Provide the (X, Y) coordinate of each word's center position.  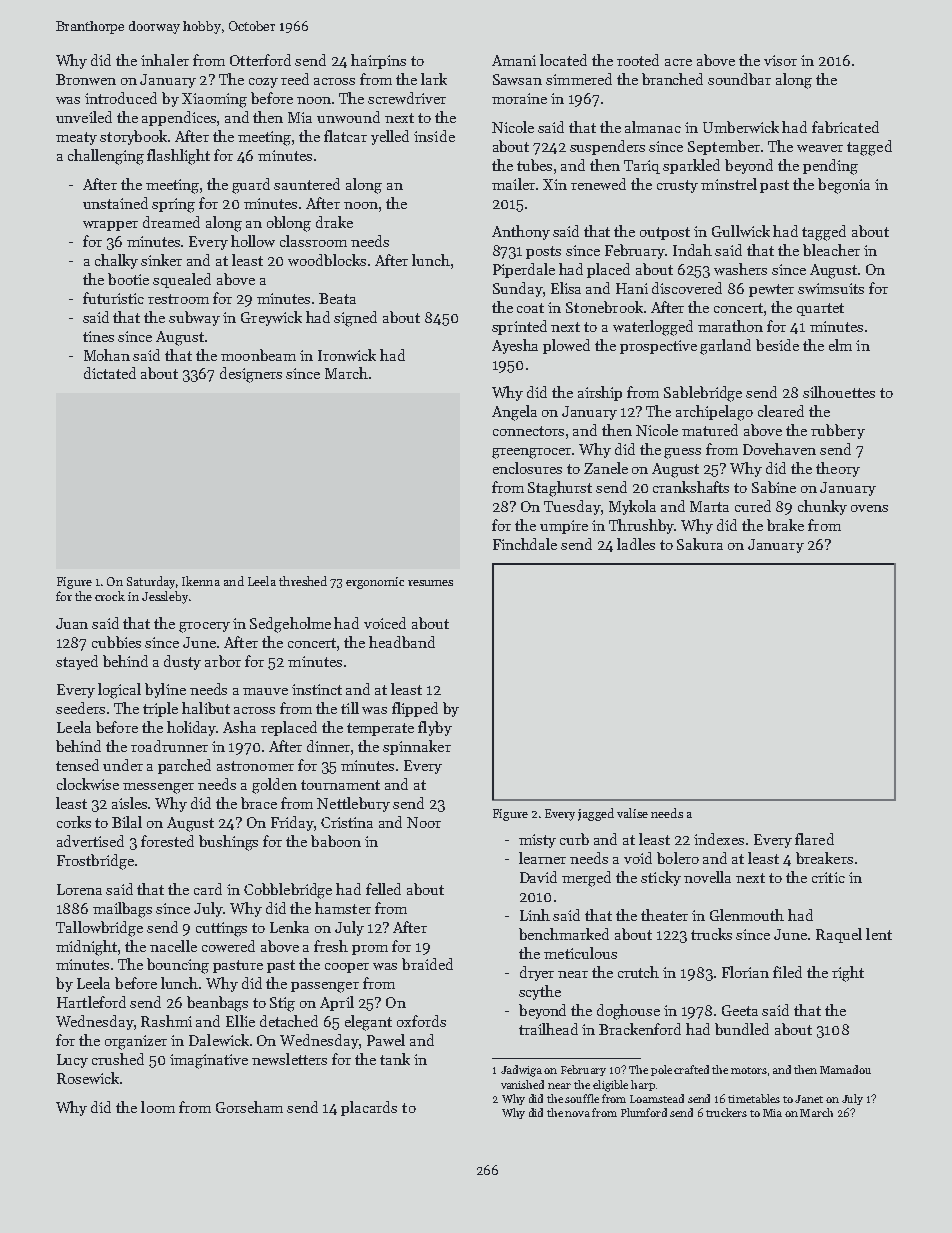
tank (395, 1059)
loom (158, 1107)
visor (780, 60)
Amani (514, 60)
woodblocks (327, 260)
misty (537, 841)
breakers (824, 858)
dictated (110, 373)
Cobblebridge (288, 891)
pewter (771, 290)
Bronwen (86, 79)
